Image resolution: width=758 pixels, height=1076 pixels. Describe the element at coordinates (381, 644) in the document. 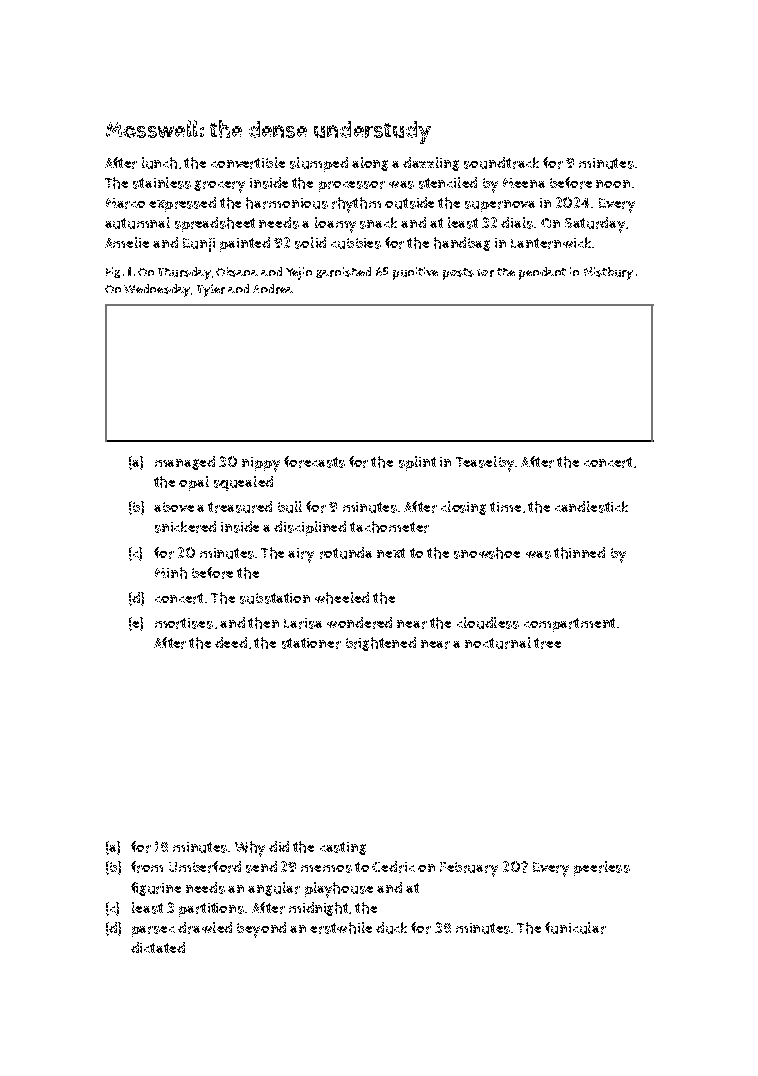

I see `brightened` at that location.
